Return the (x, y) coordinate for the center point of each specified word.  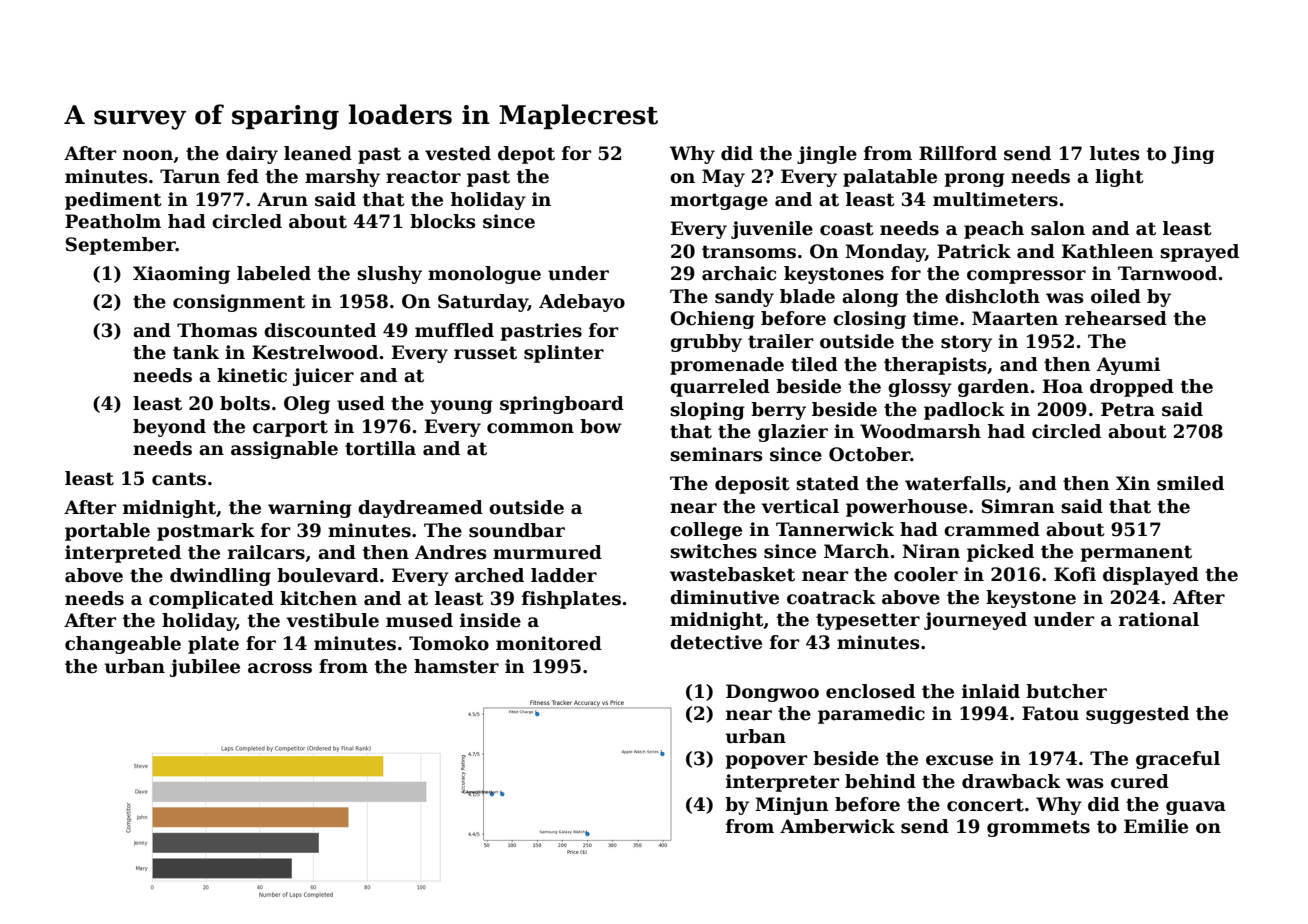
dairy (252, 155)
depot (526, 155)
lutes (1115, 153)
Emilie (1156, 826)
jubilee (205, 668)
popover (766, 762)
